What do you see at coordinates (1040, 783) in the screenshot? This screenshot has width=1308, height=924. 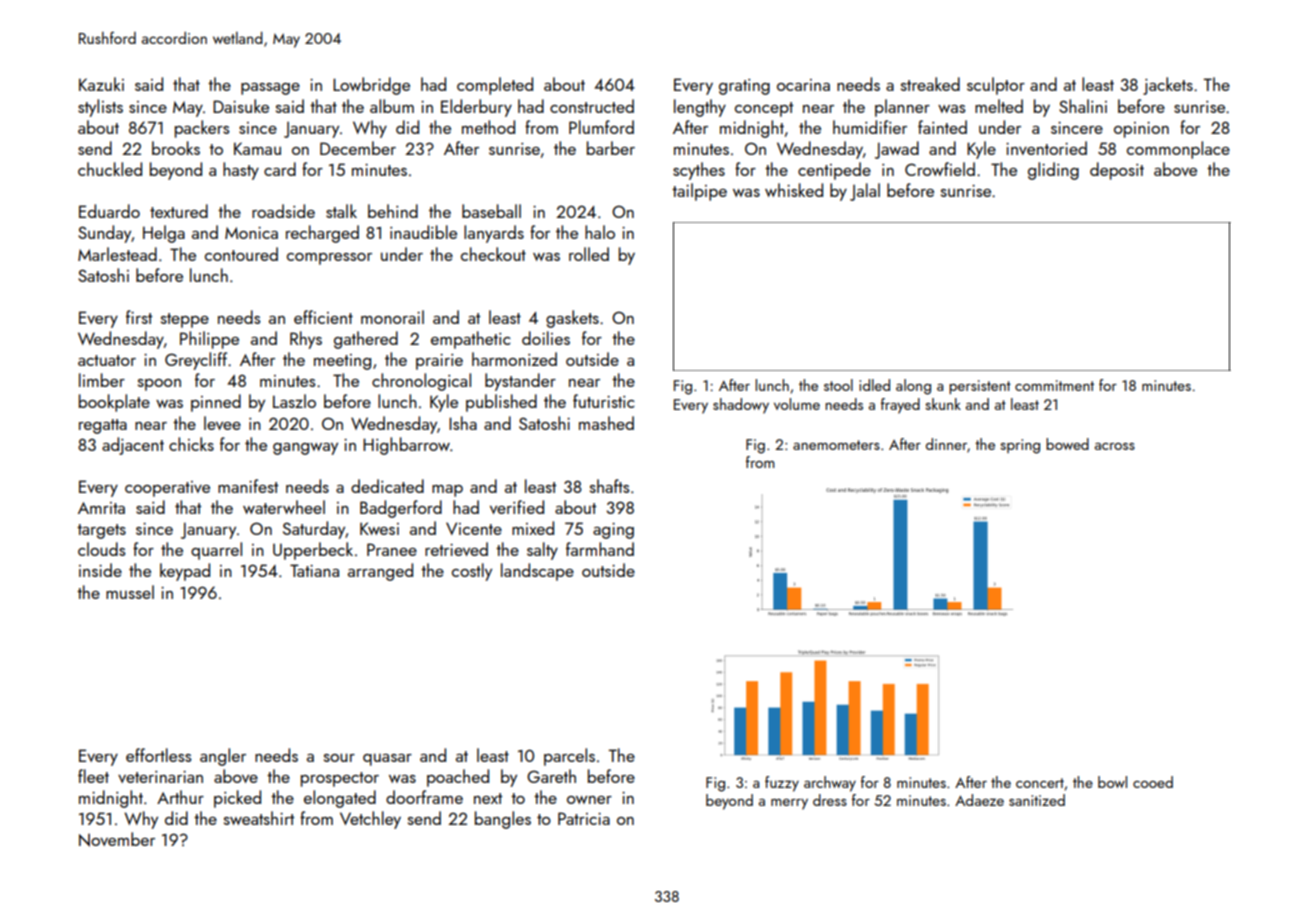 I see `concert` at bounding box center [1040, 783].
